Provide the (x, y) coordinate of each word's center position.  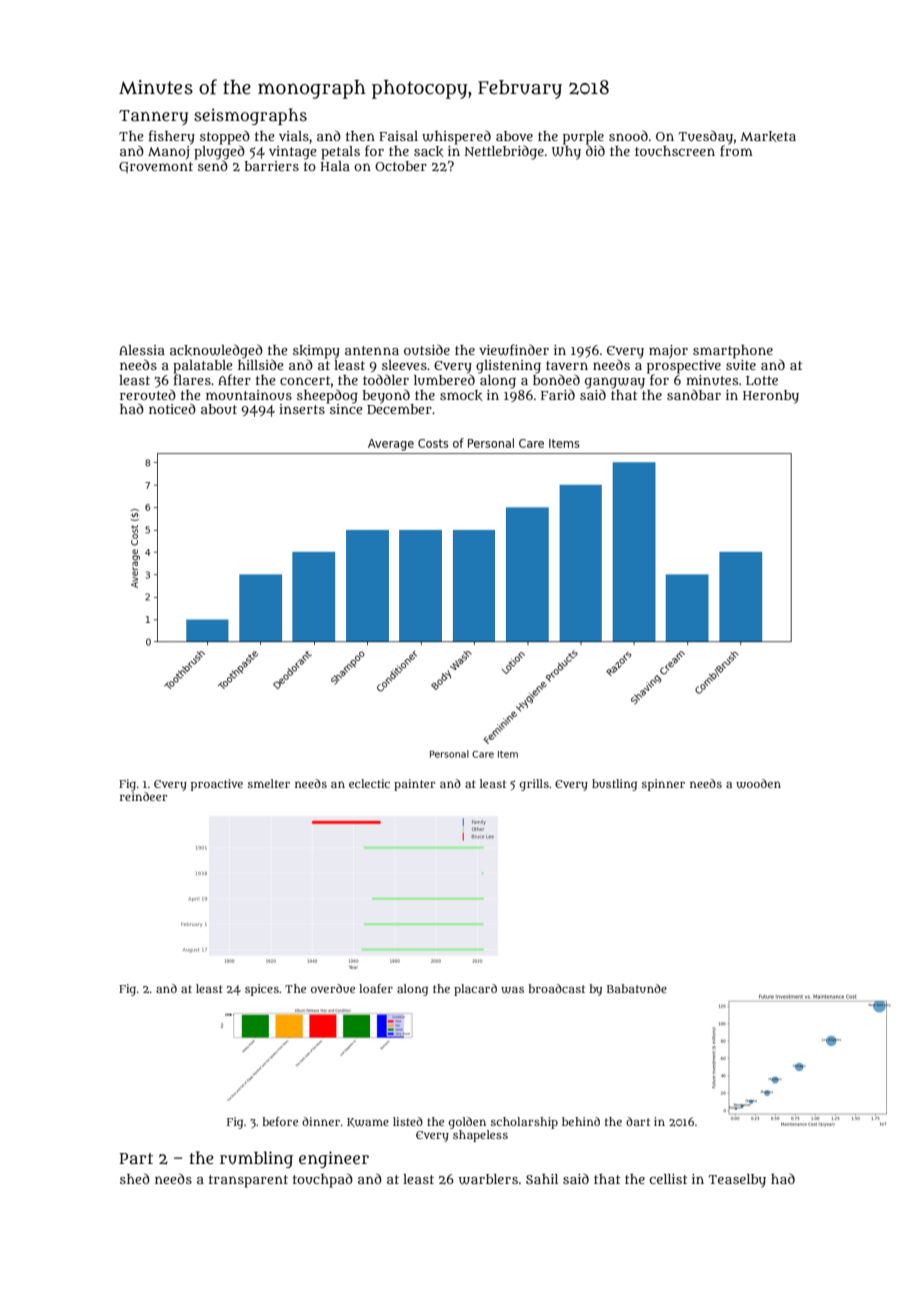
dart (638, 1121)
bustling (614, 785)
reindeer (144, 796)
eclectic (369, 783)
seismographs (250, 116)
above (514, 136)
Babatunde (637, 988)
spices (262, 990)
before (280, 1121)
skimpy (316, 352)
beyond (386, 396)
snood (628, 135)
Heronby (771, 397)
